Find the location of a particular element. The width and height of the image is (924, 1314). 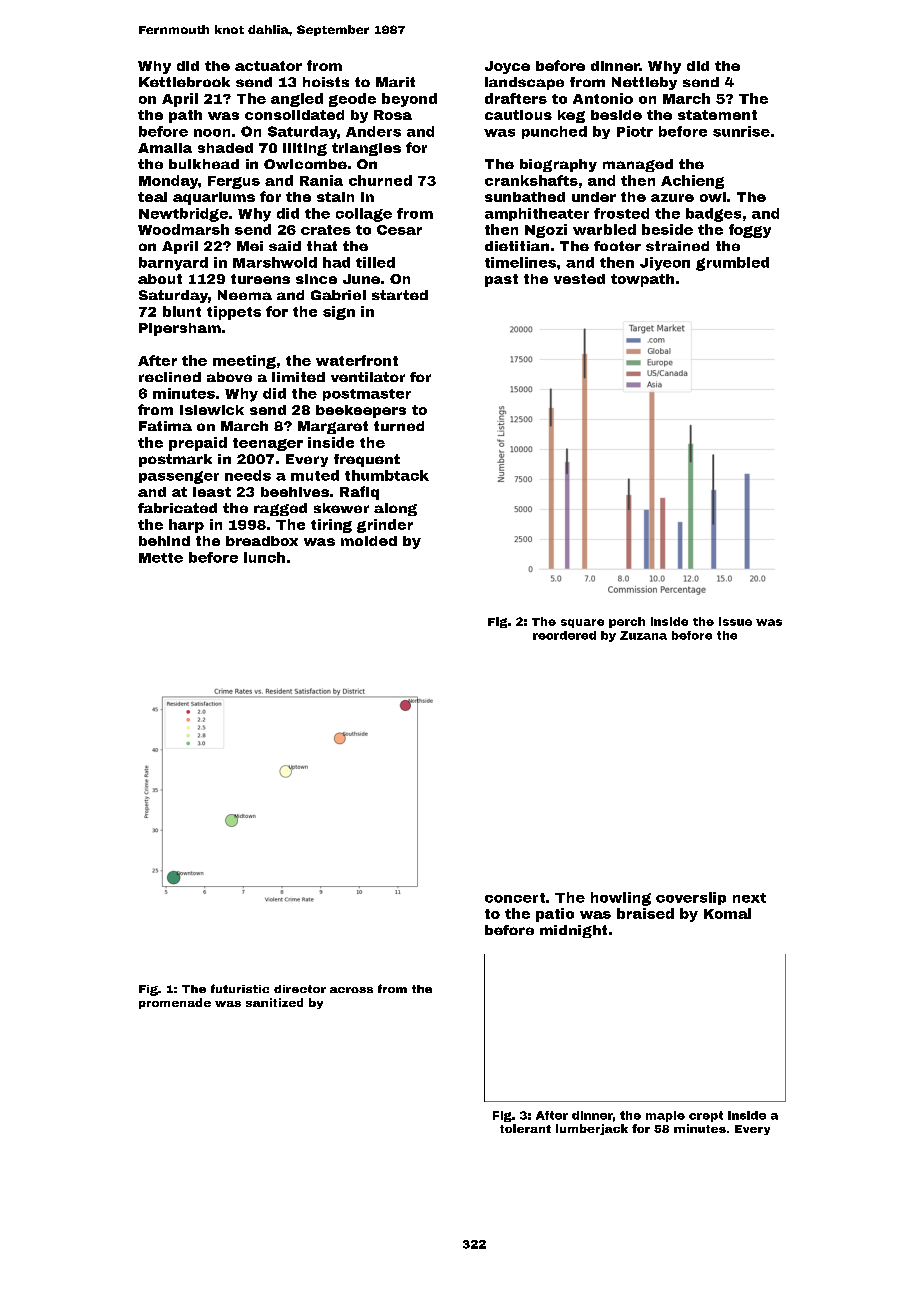

futuristic is located at coordinates (240, 988).
